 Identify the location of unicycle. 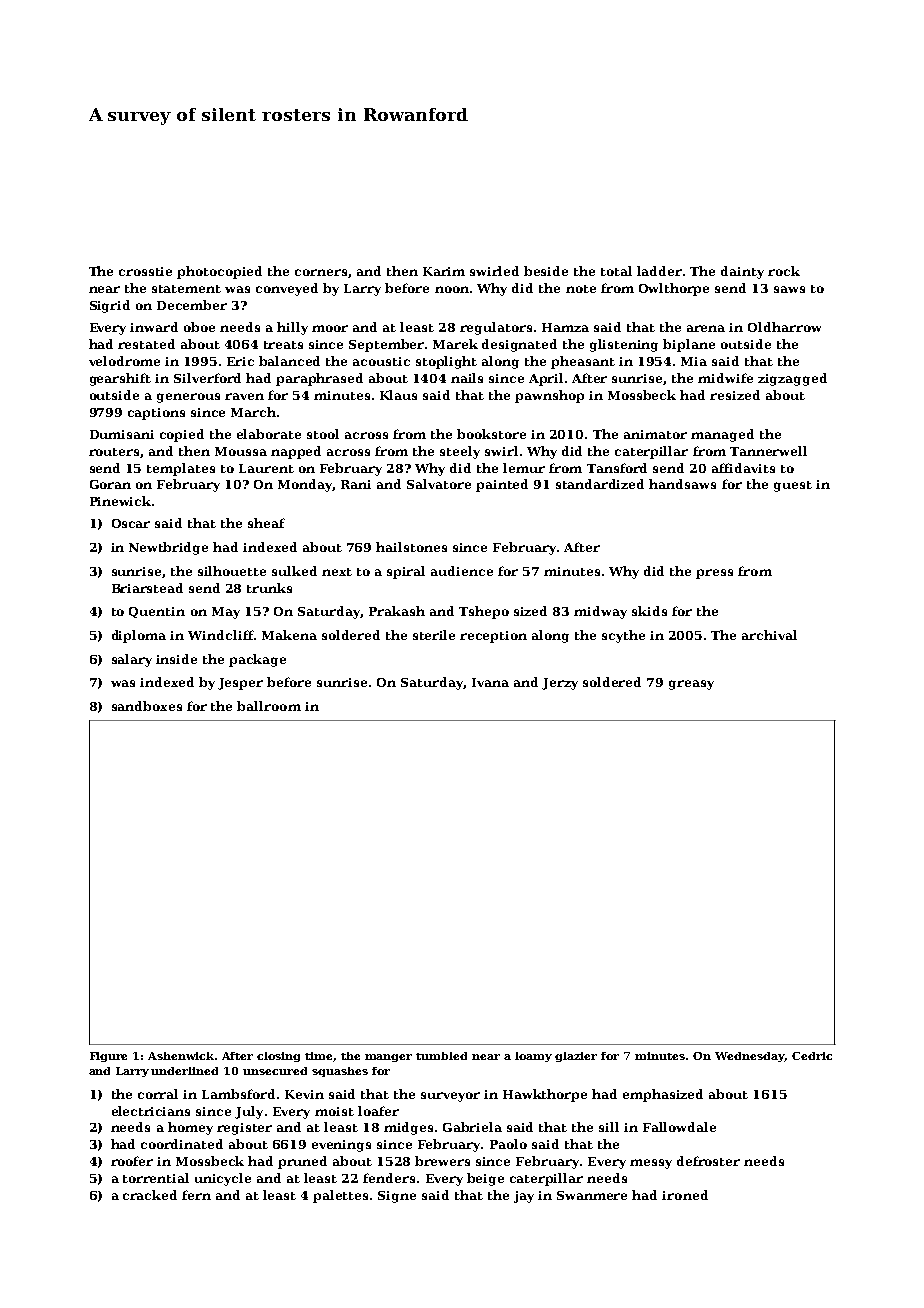
(223, 1179).
